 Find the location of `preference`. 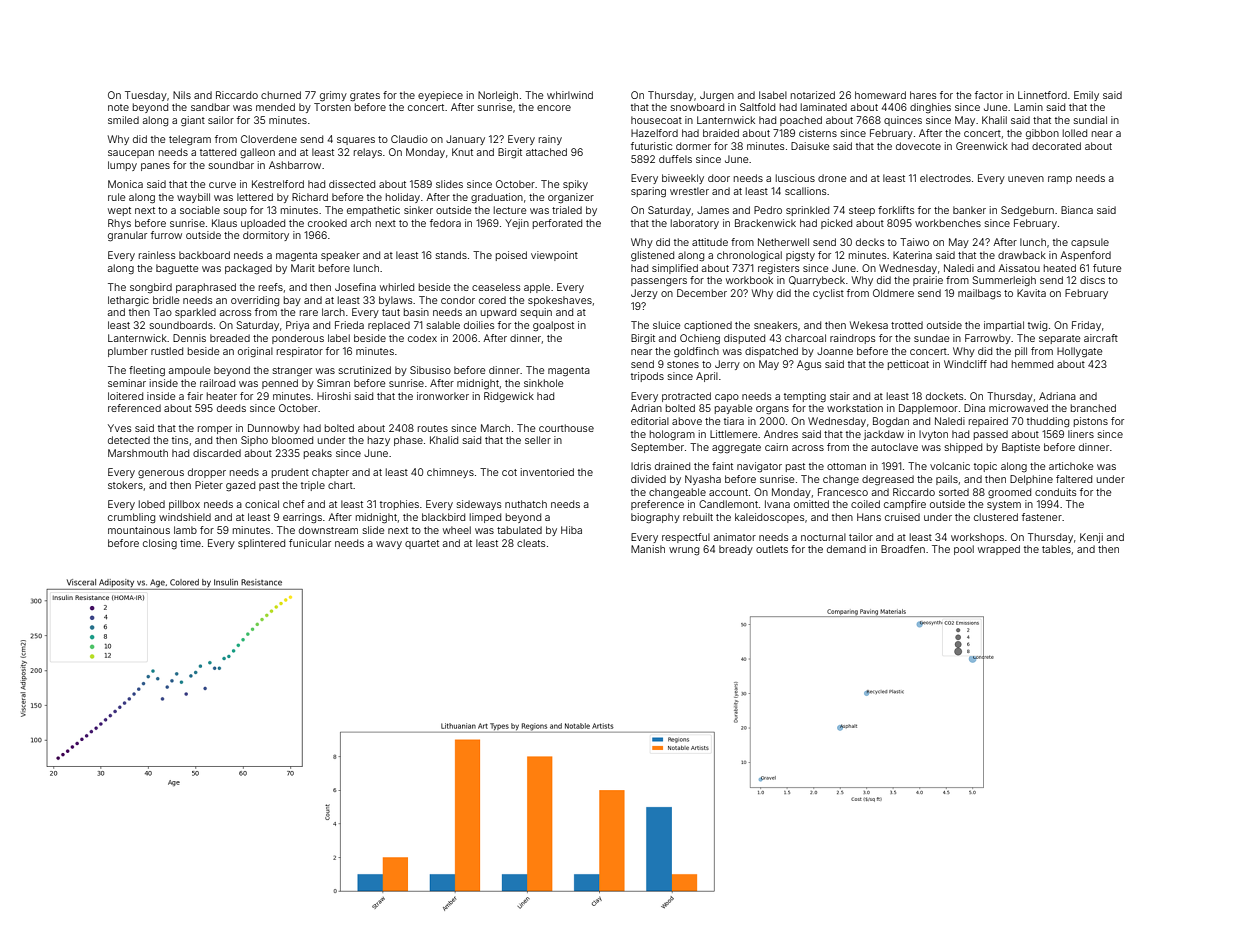

preference is located at coordinates (657, 505).
